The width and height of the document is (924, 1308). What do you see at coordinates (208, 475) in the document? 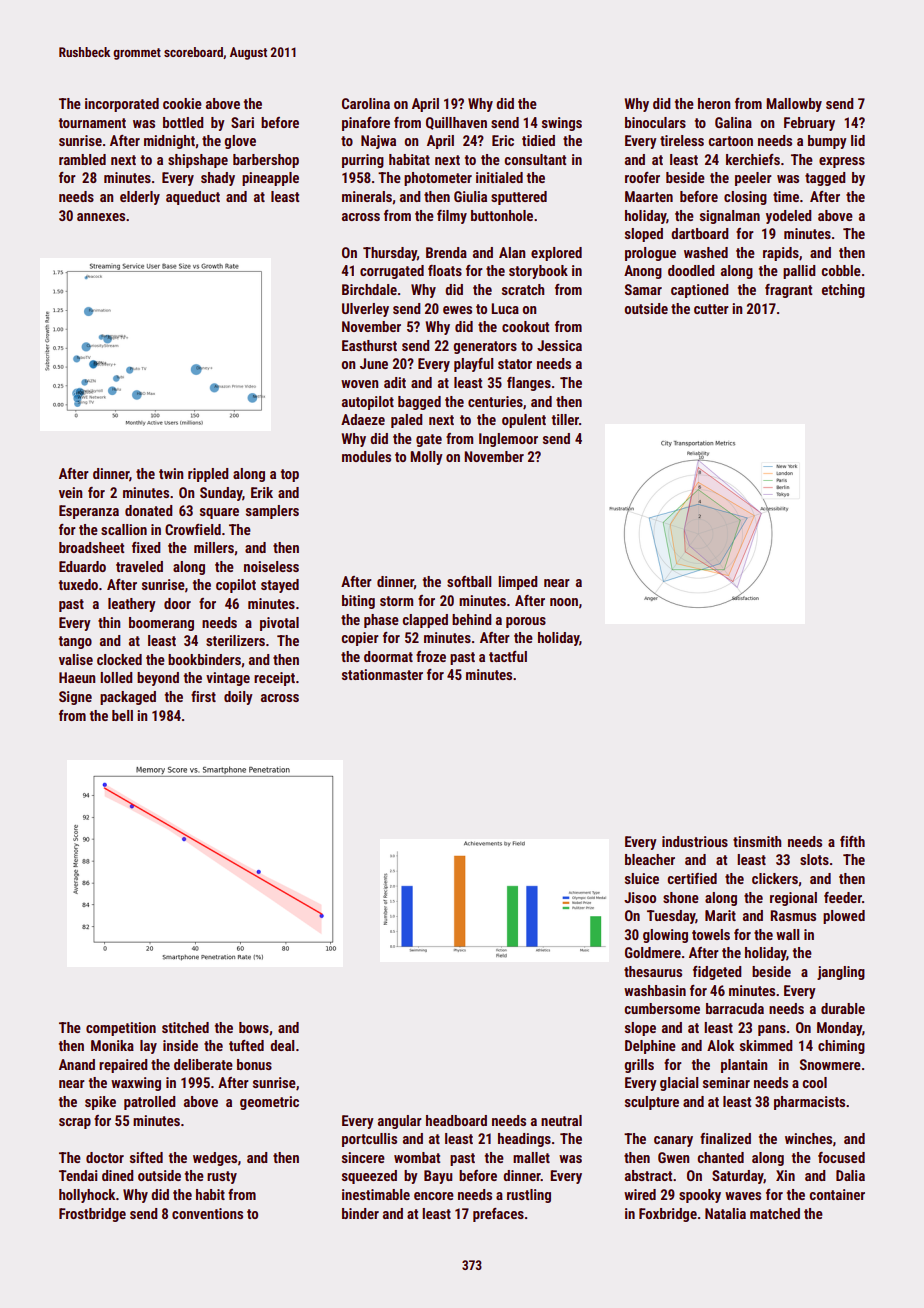
I see `rippled` at bounding box center [208, 475].
